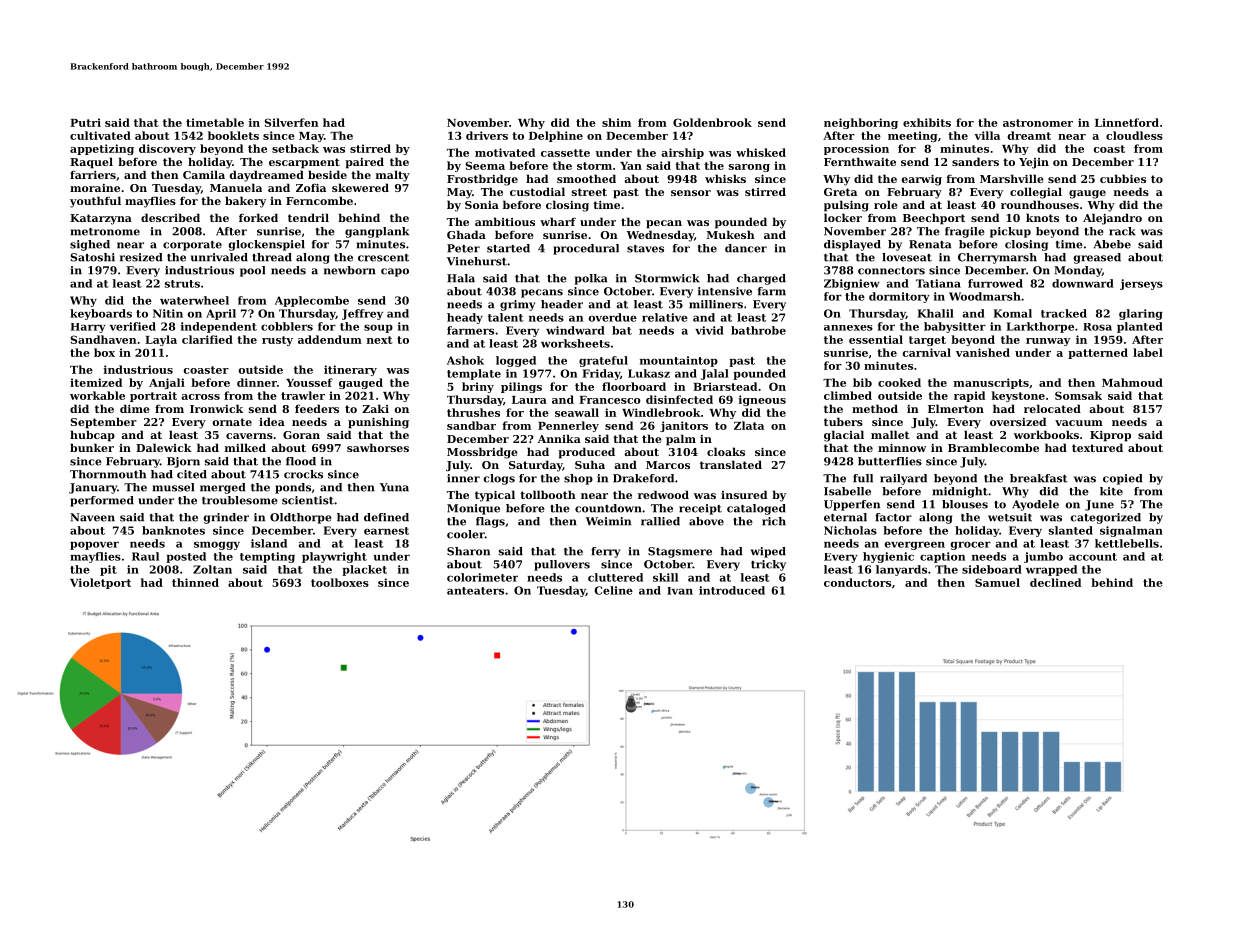 Image resolution: width=1233 pixels, height=952 pixels. What do you see at coordinates (468, 551) in the image?
I see `Sharon` at bounding box center [468, 551].
